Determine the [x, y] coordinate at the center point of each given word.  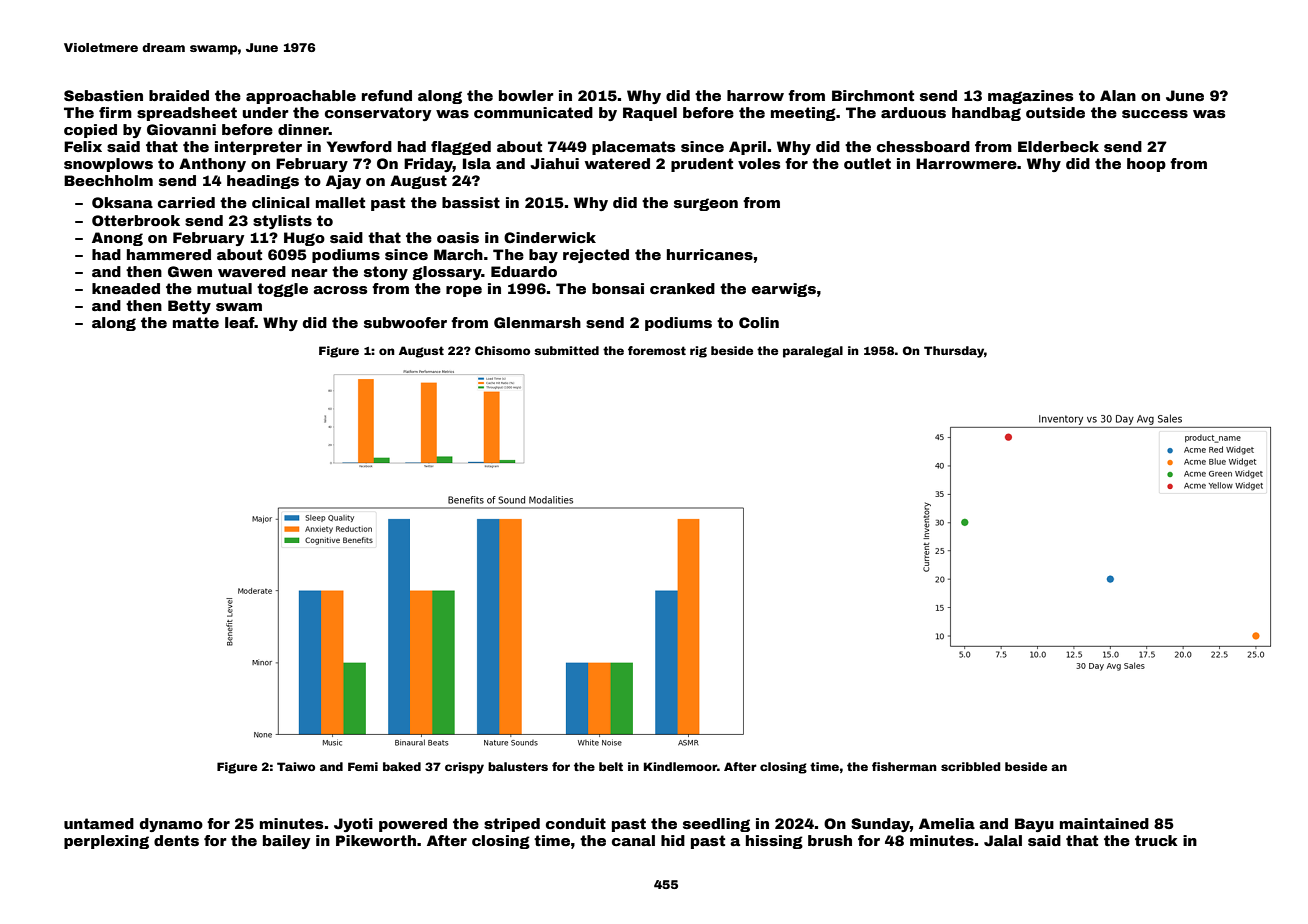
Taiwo [296, 766]
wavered [252, 271]
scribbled [971, 766]
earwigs [784, 290]
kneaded [126, 288]
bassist [471, 202]
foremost [657, 350]
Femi [363, 766]
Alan [1118, 95]
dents [176, 840]
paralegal [813, 352]
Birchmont [873, 95]
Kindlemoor [680, 766]
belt [611, 766]
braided [179, 95]
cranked [682, 288]
